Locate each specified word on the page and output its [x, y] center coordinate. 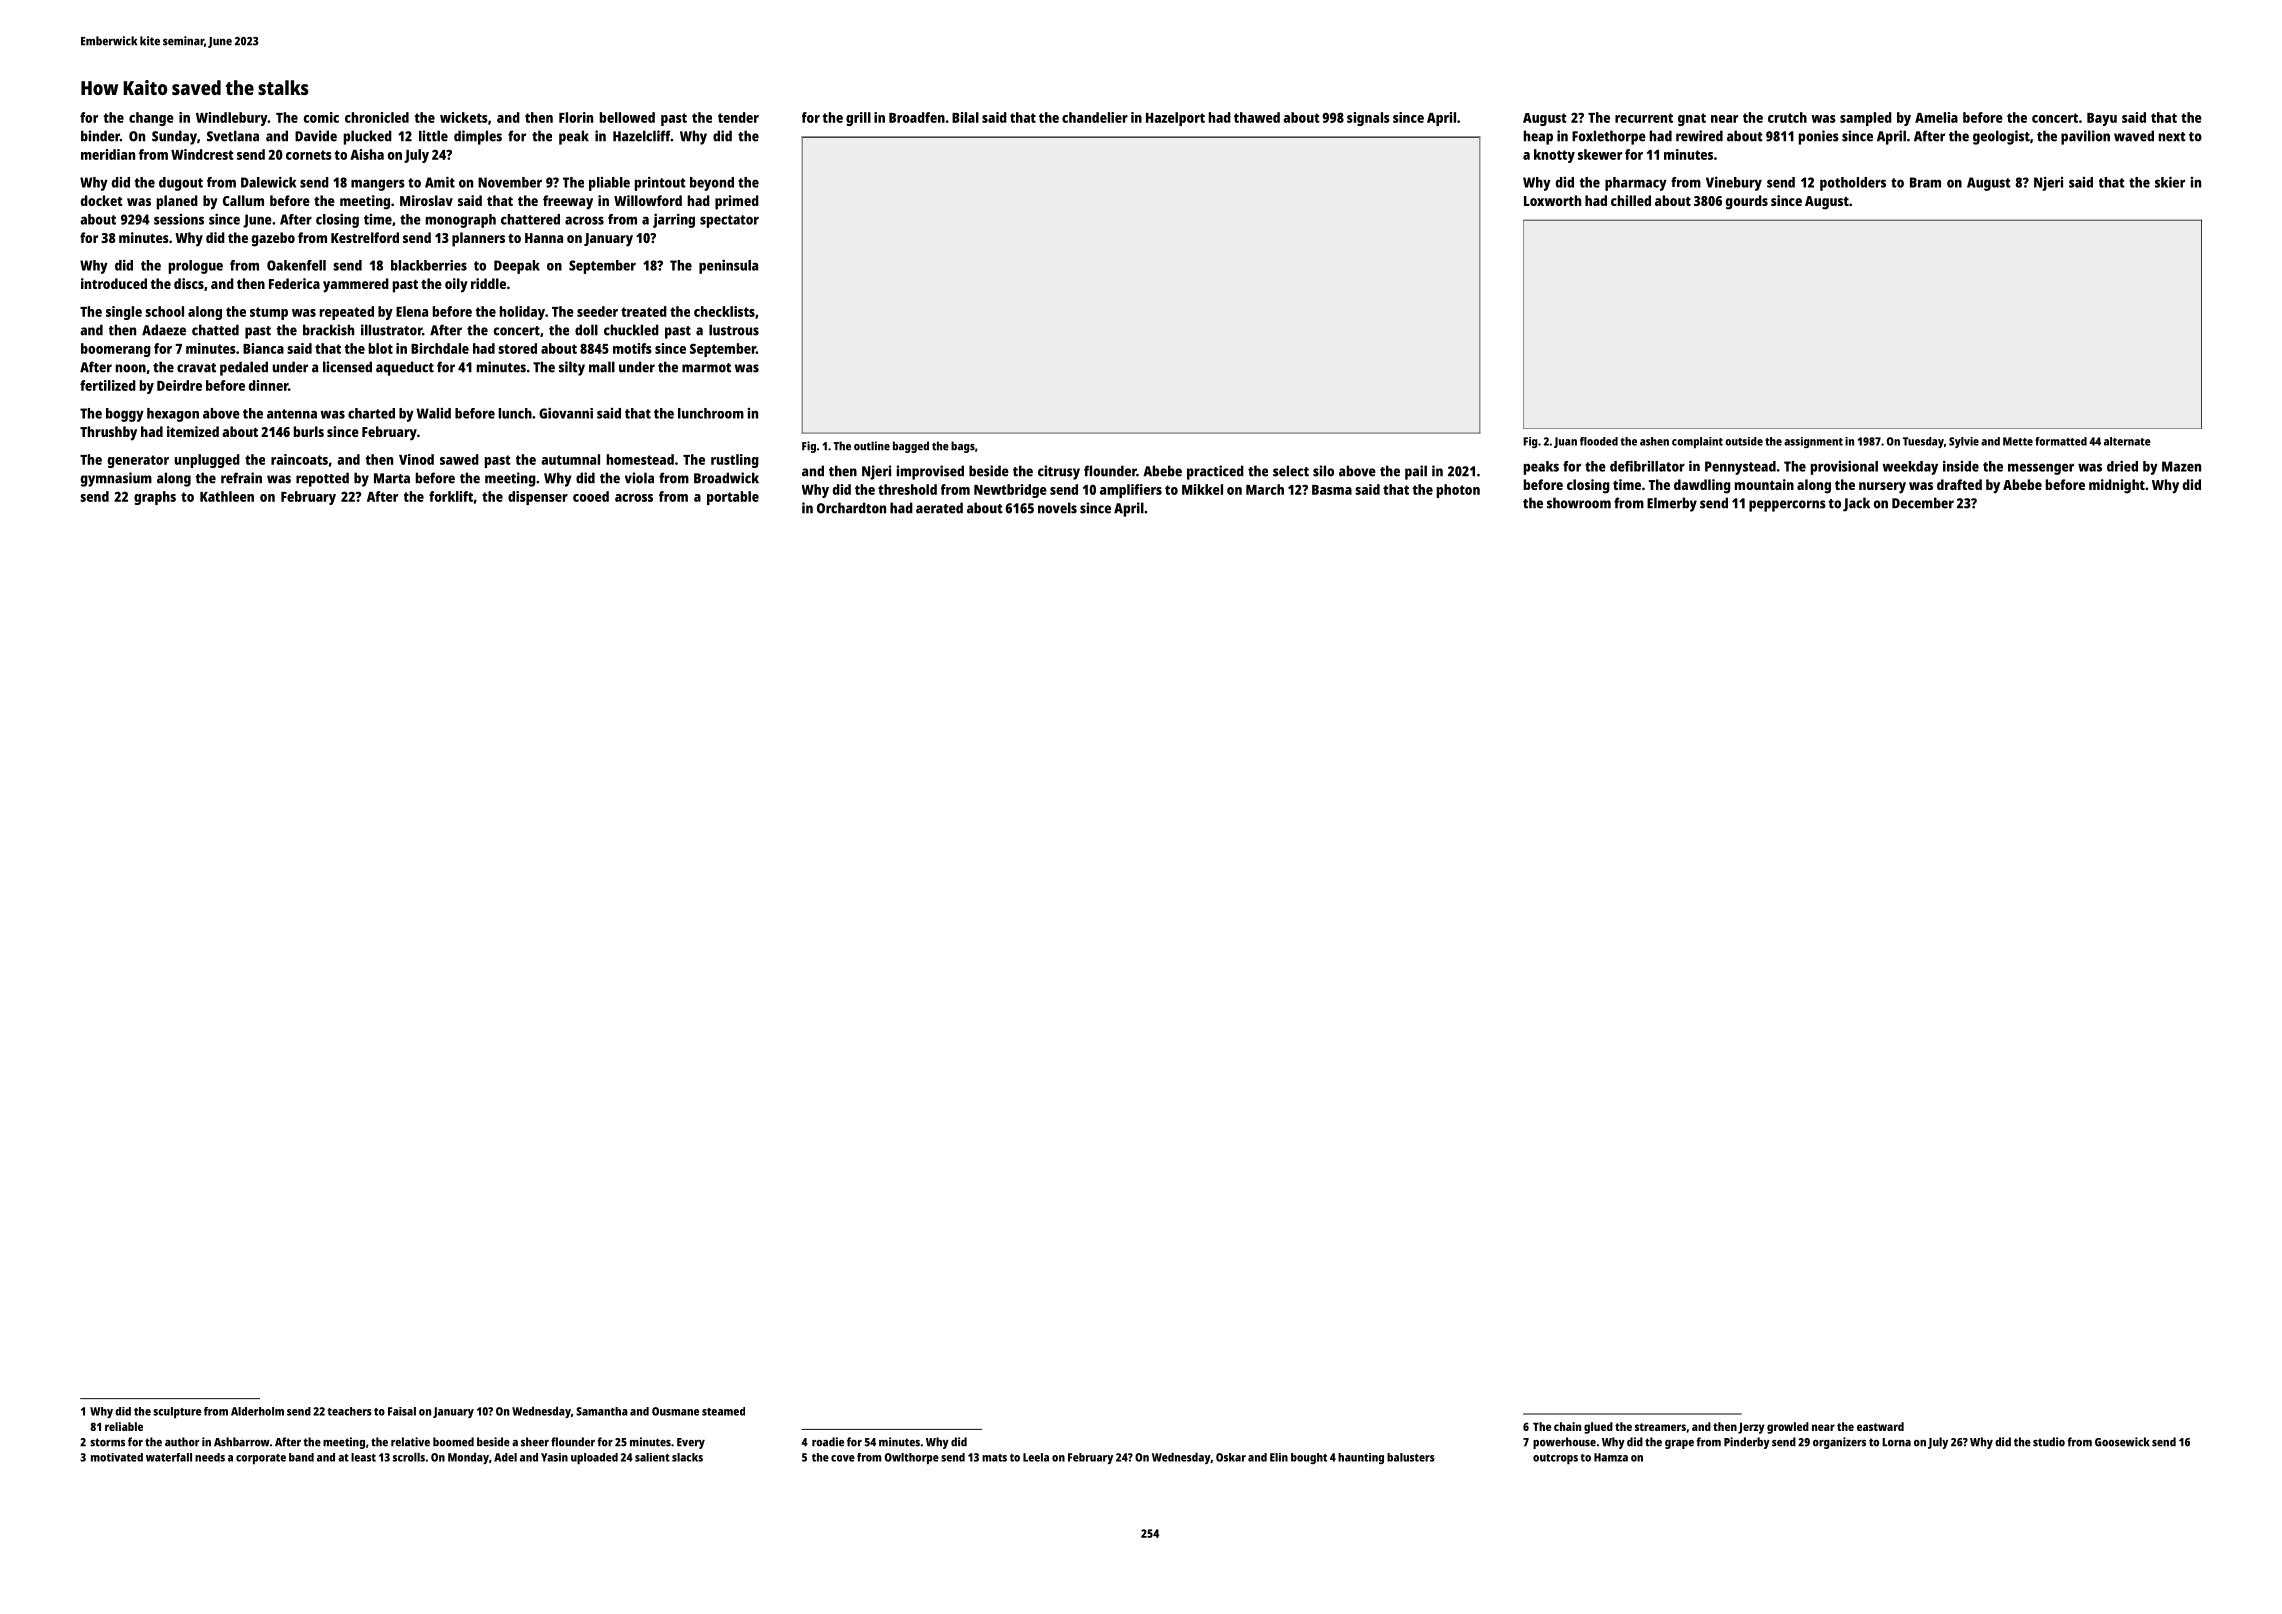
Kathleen [227, 496]
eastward [1880, 1426]
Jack [1856, 504]
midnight [2117, 486]
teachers [350, 1411]
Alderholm [257, 1411]
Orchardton [851, 508]
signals [1368, 119]
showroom [1579, 503]
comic [321, 117]
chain [1567, 1426]
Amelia [1936, 117]
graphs [155, 498]
